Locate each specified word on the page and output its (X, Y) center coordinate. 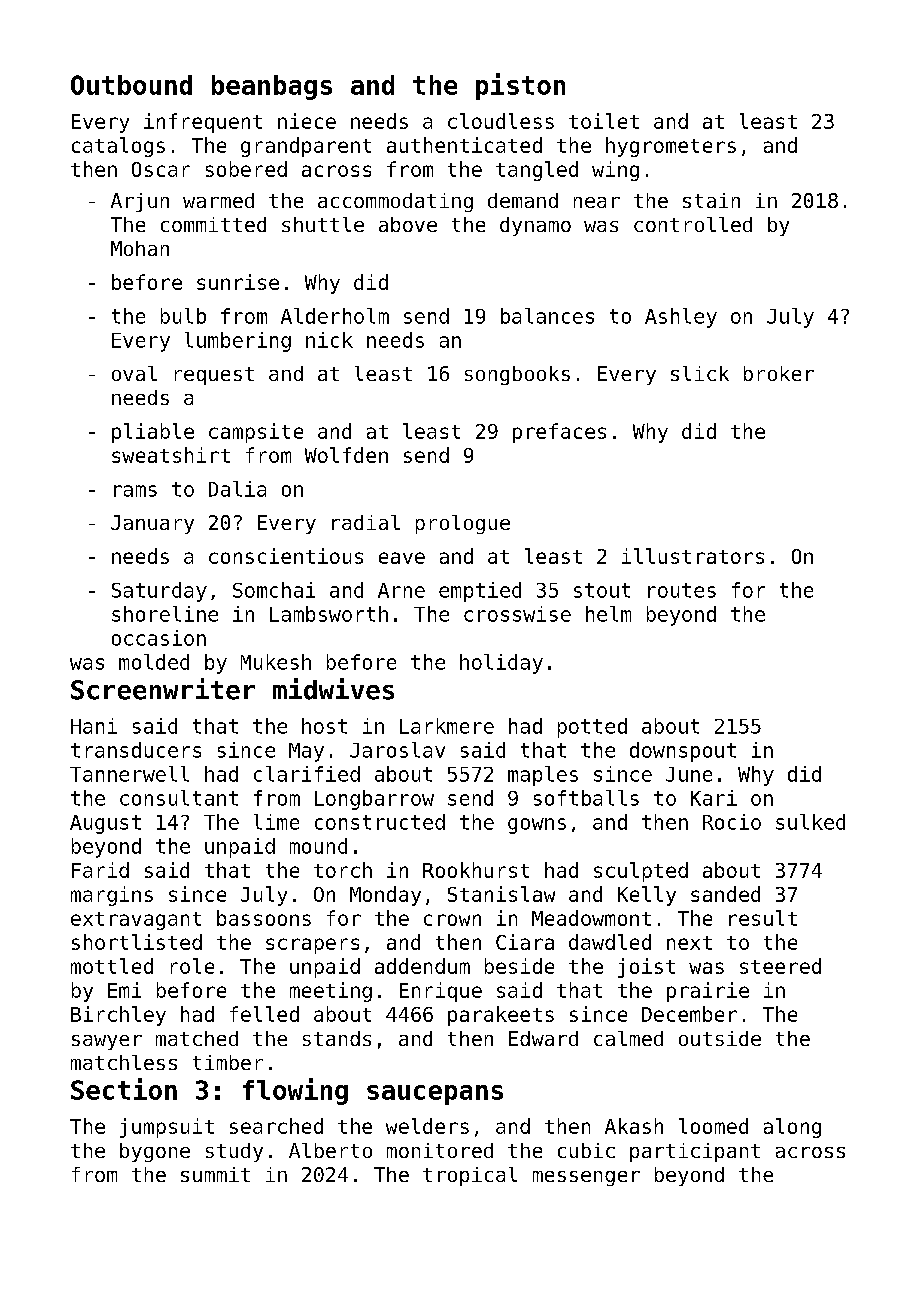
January (152, 524)
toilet (604, 121)
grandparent (306, 147)
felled (264, 1014)
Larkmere (447, 726)
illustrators (693, 556)
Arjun (140, 202)
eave (402, 558)
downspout (683, 752)
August (105, 824)
